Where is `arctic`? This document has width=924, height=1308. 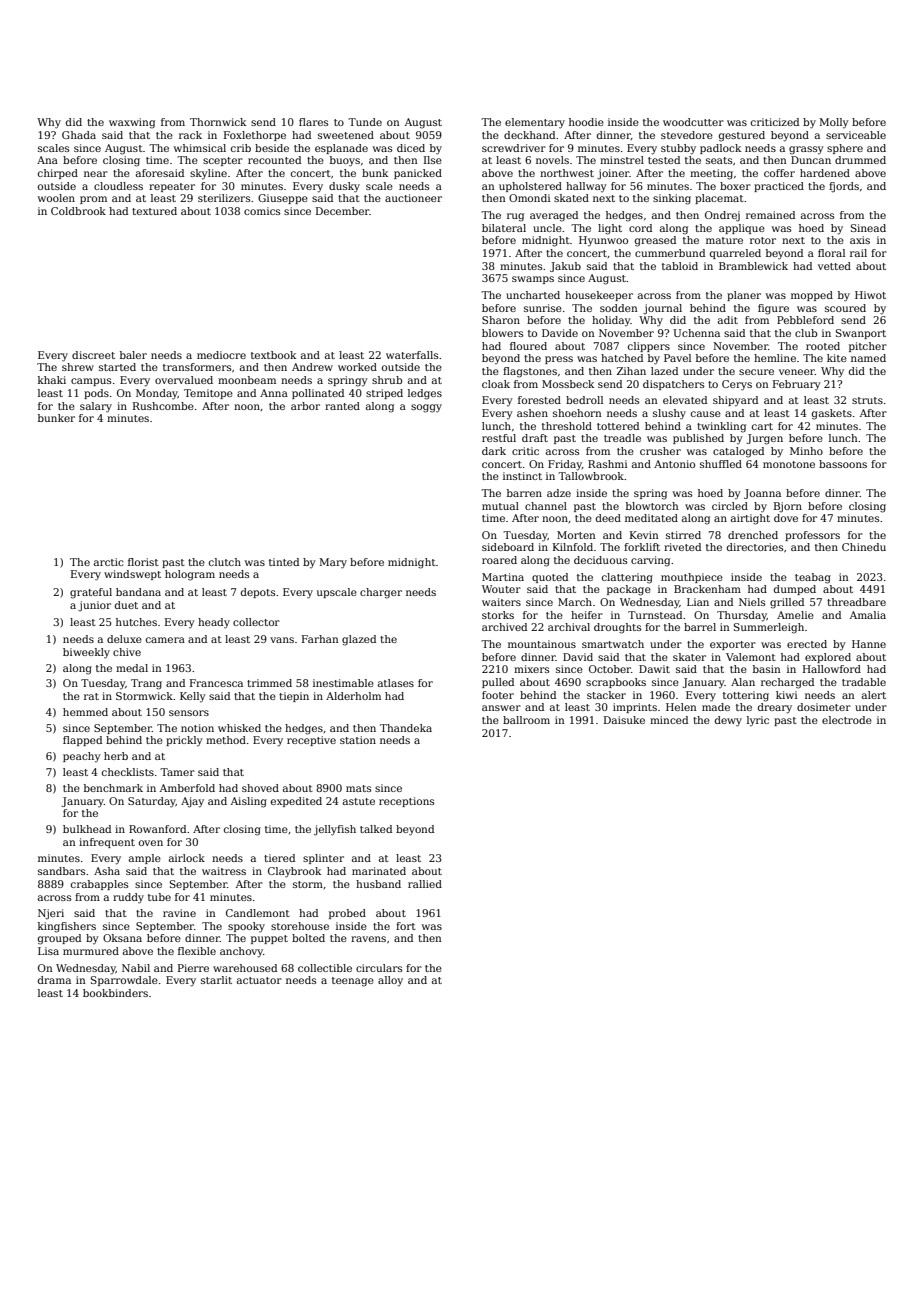 arctic is located at coordinates (109, 562).
